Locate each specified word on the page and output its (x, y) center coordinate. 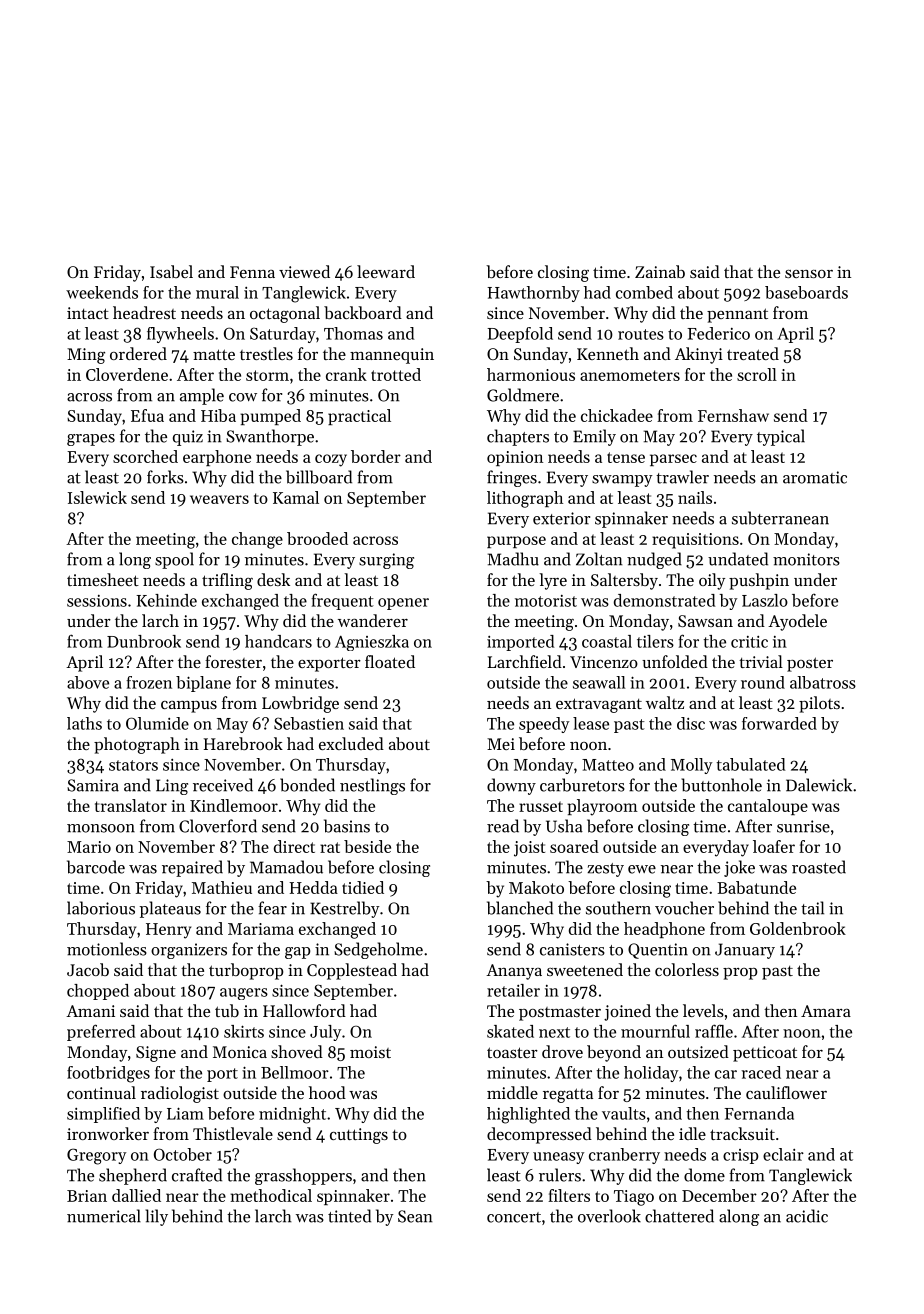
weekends (102, 292)
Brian (87, 1196)
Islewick (97, 497)
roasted (819, 867)
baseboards (806, 292)
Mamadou (286, 867)
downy (511, 786)
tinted (349, 1216)
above (88, 682)
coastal (607, 641)
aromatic (815, 477)
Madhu (513, 559)
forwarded (779, 723)
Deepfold (520, 335)
